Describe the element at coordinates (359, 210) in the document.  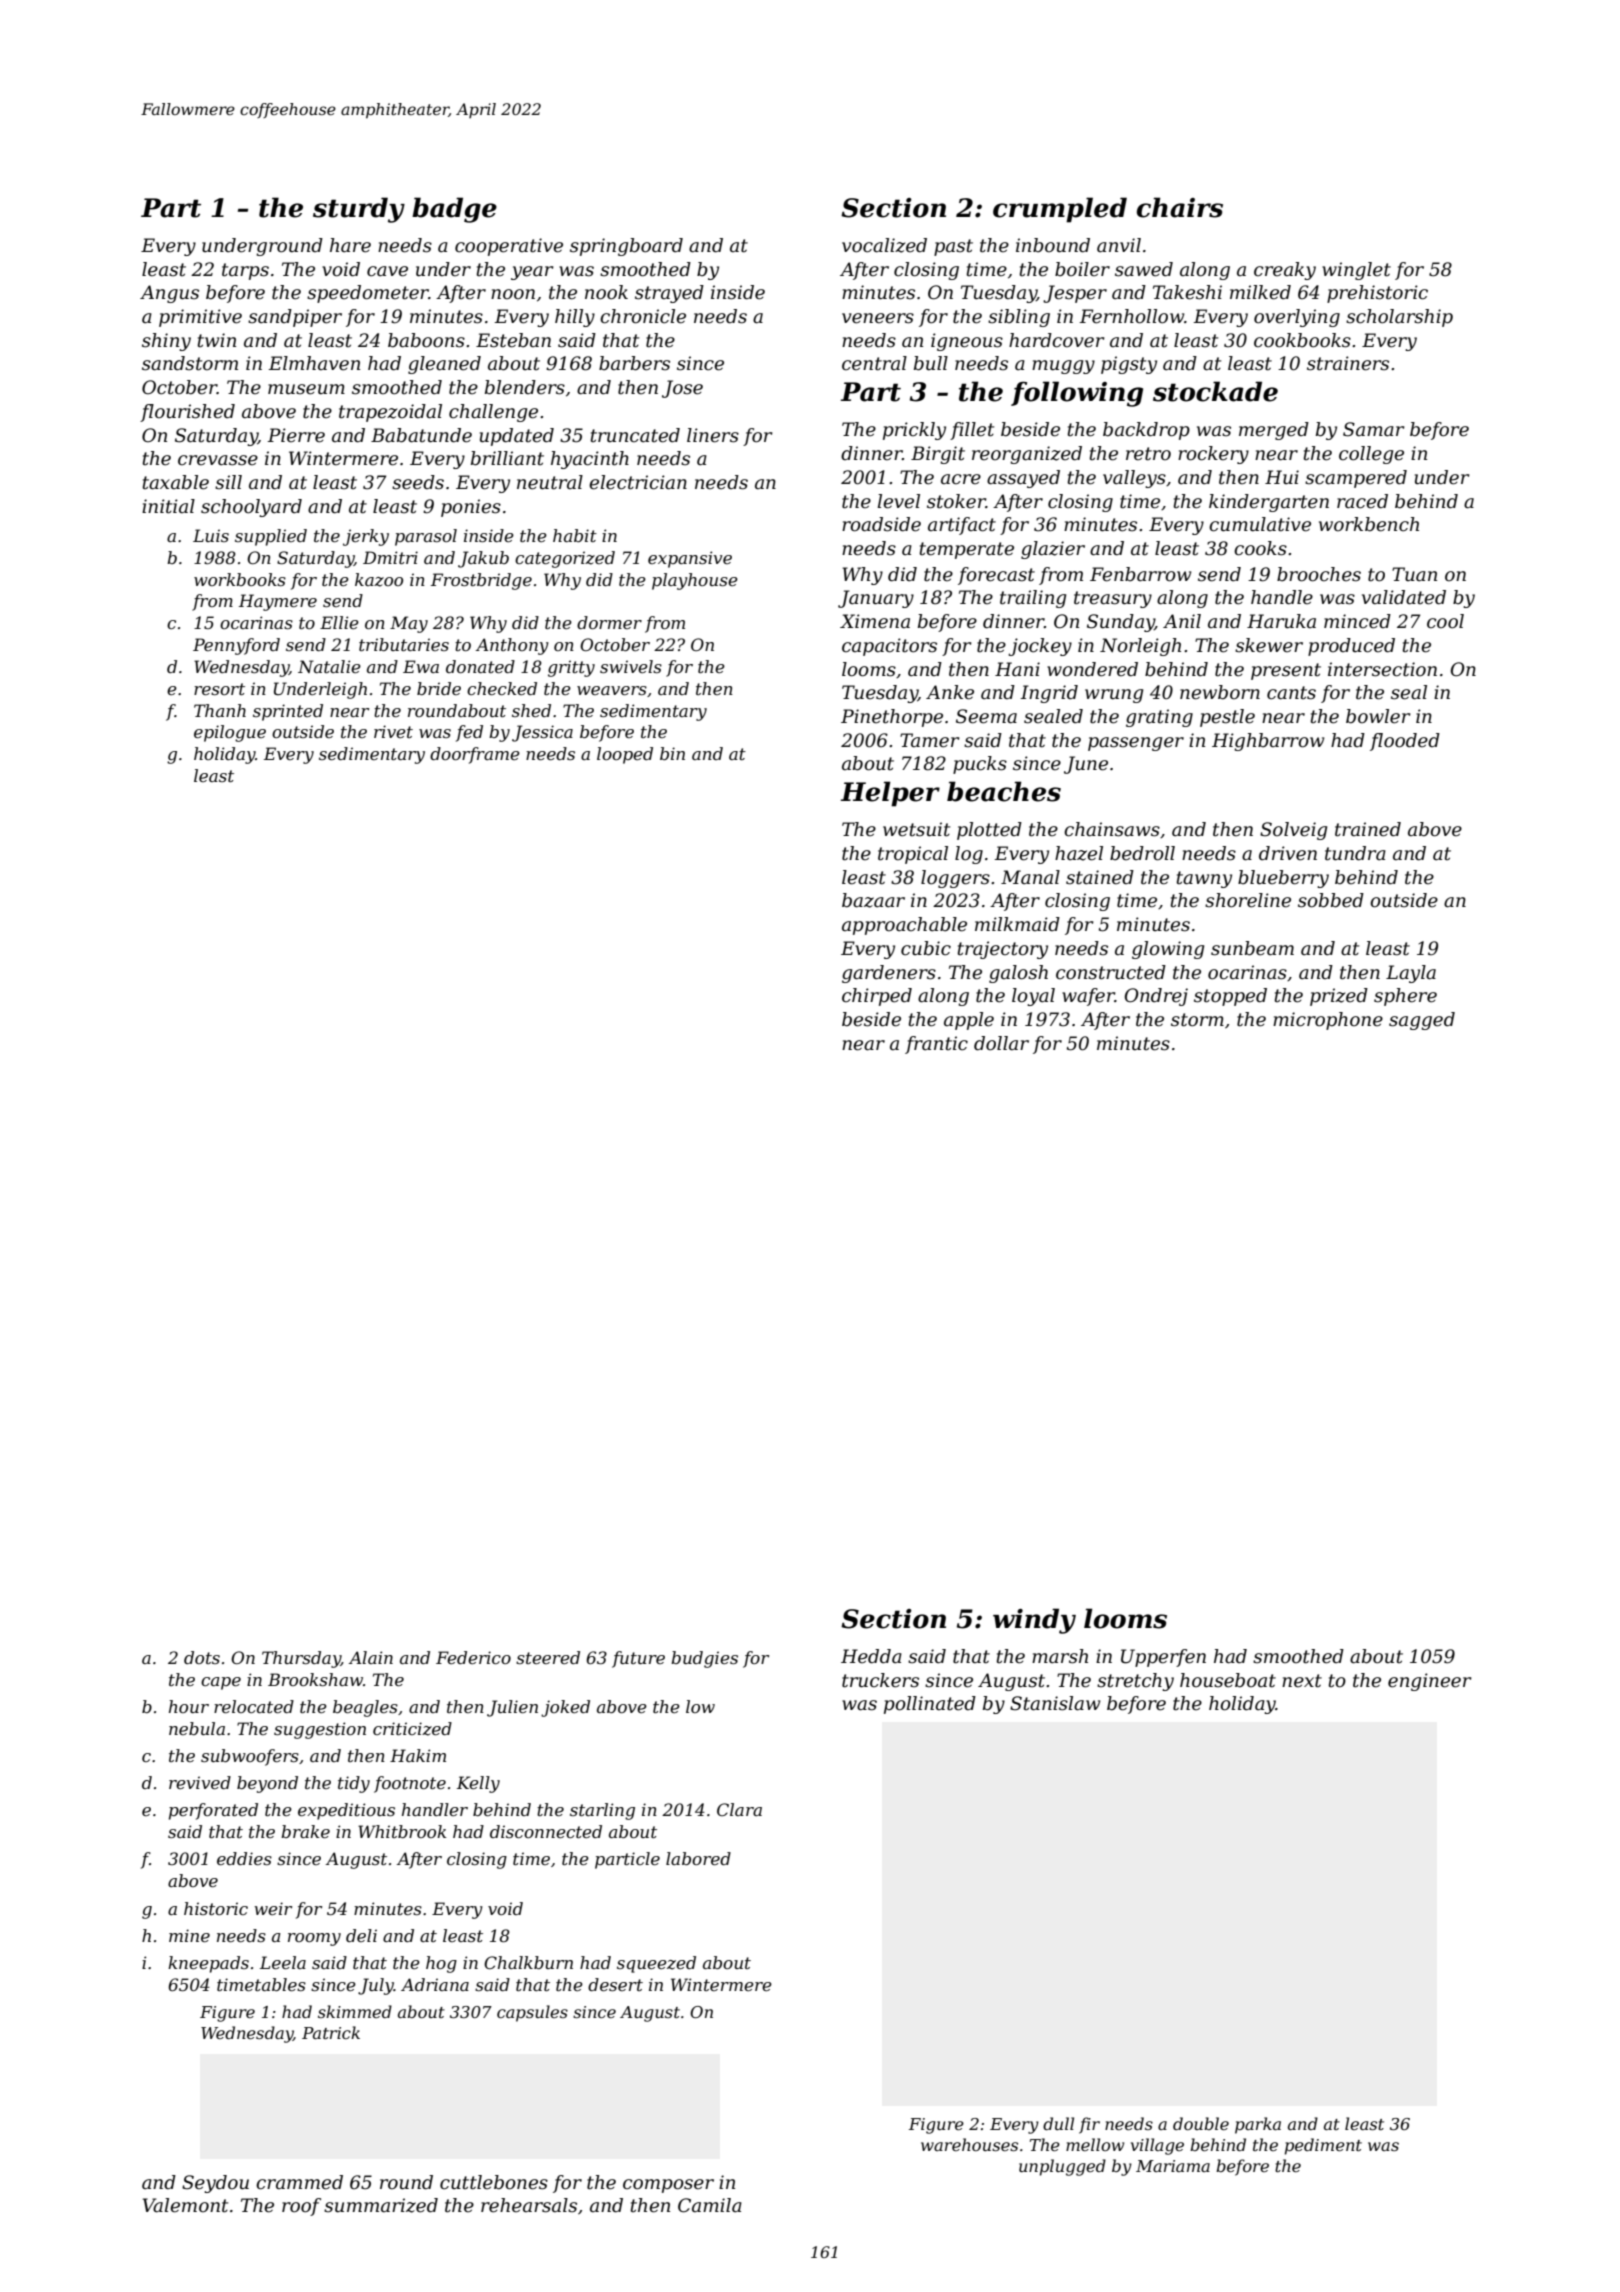
I see `sturdy` at that location.
